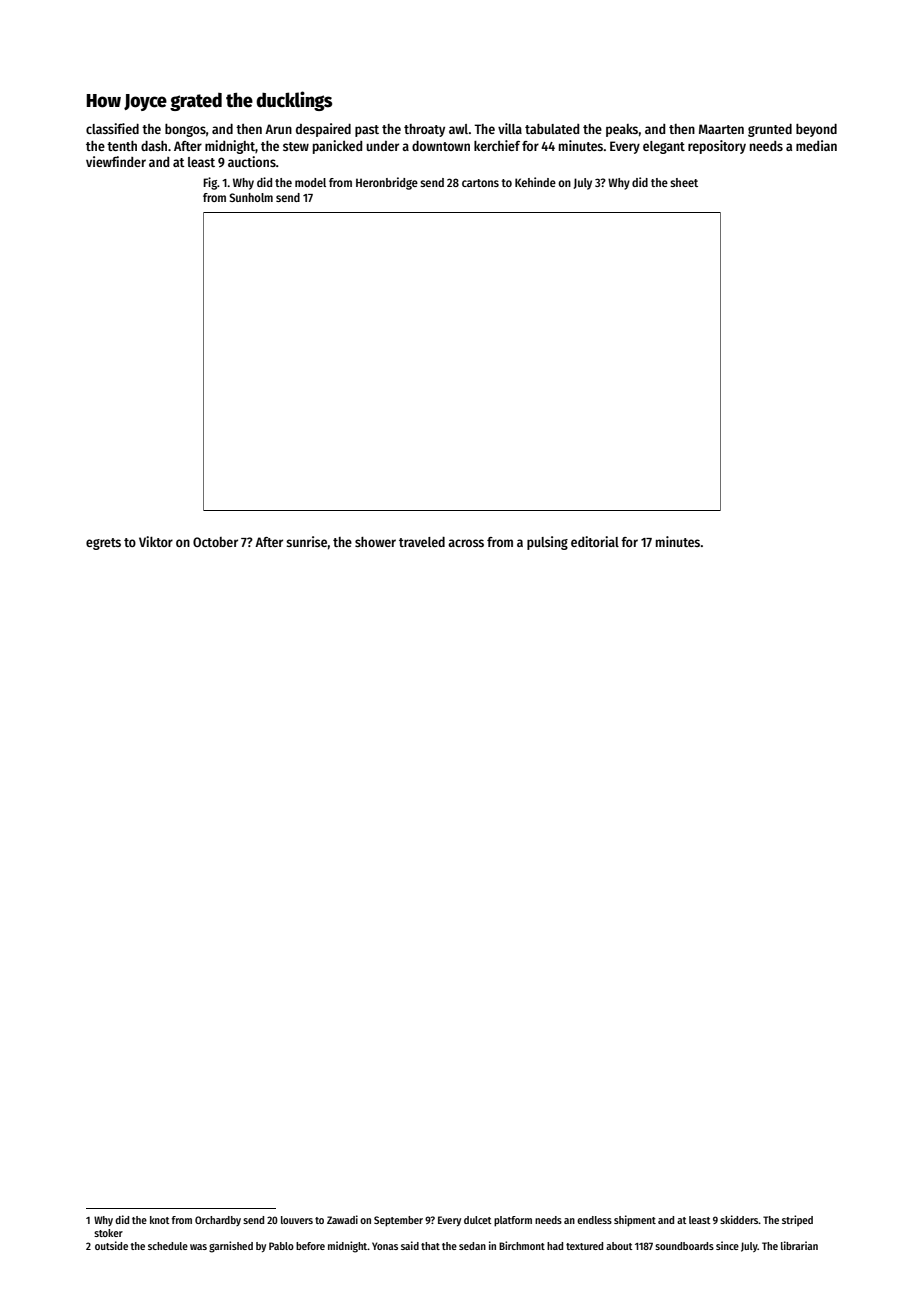 The height and width of the page is (1308, 924). What do you see at coordinates (466, 543) in the page?
I see `across` at bounding box center [466, 543].
